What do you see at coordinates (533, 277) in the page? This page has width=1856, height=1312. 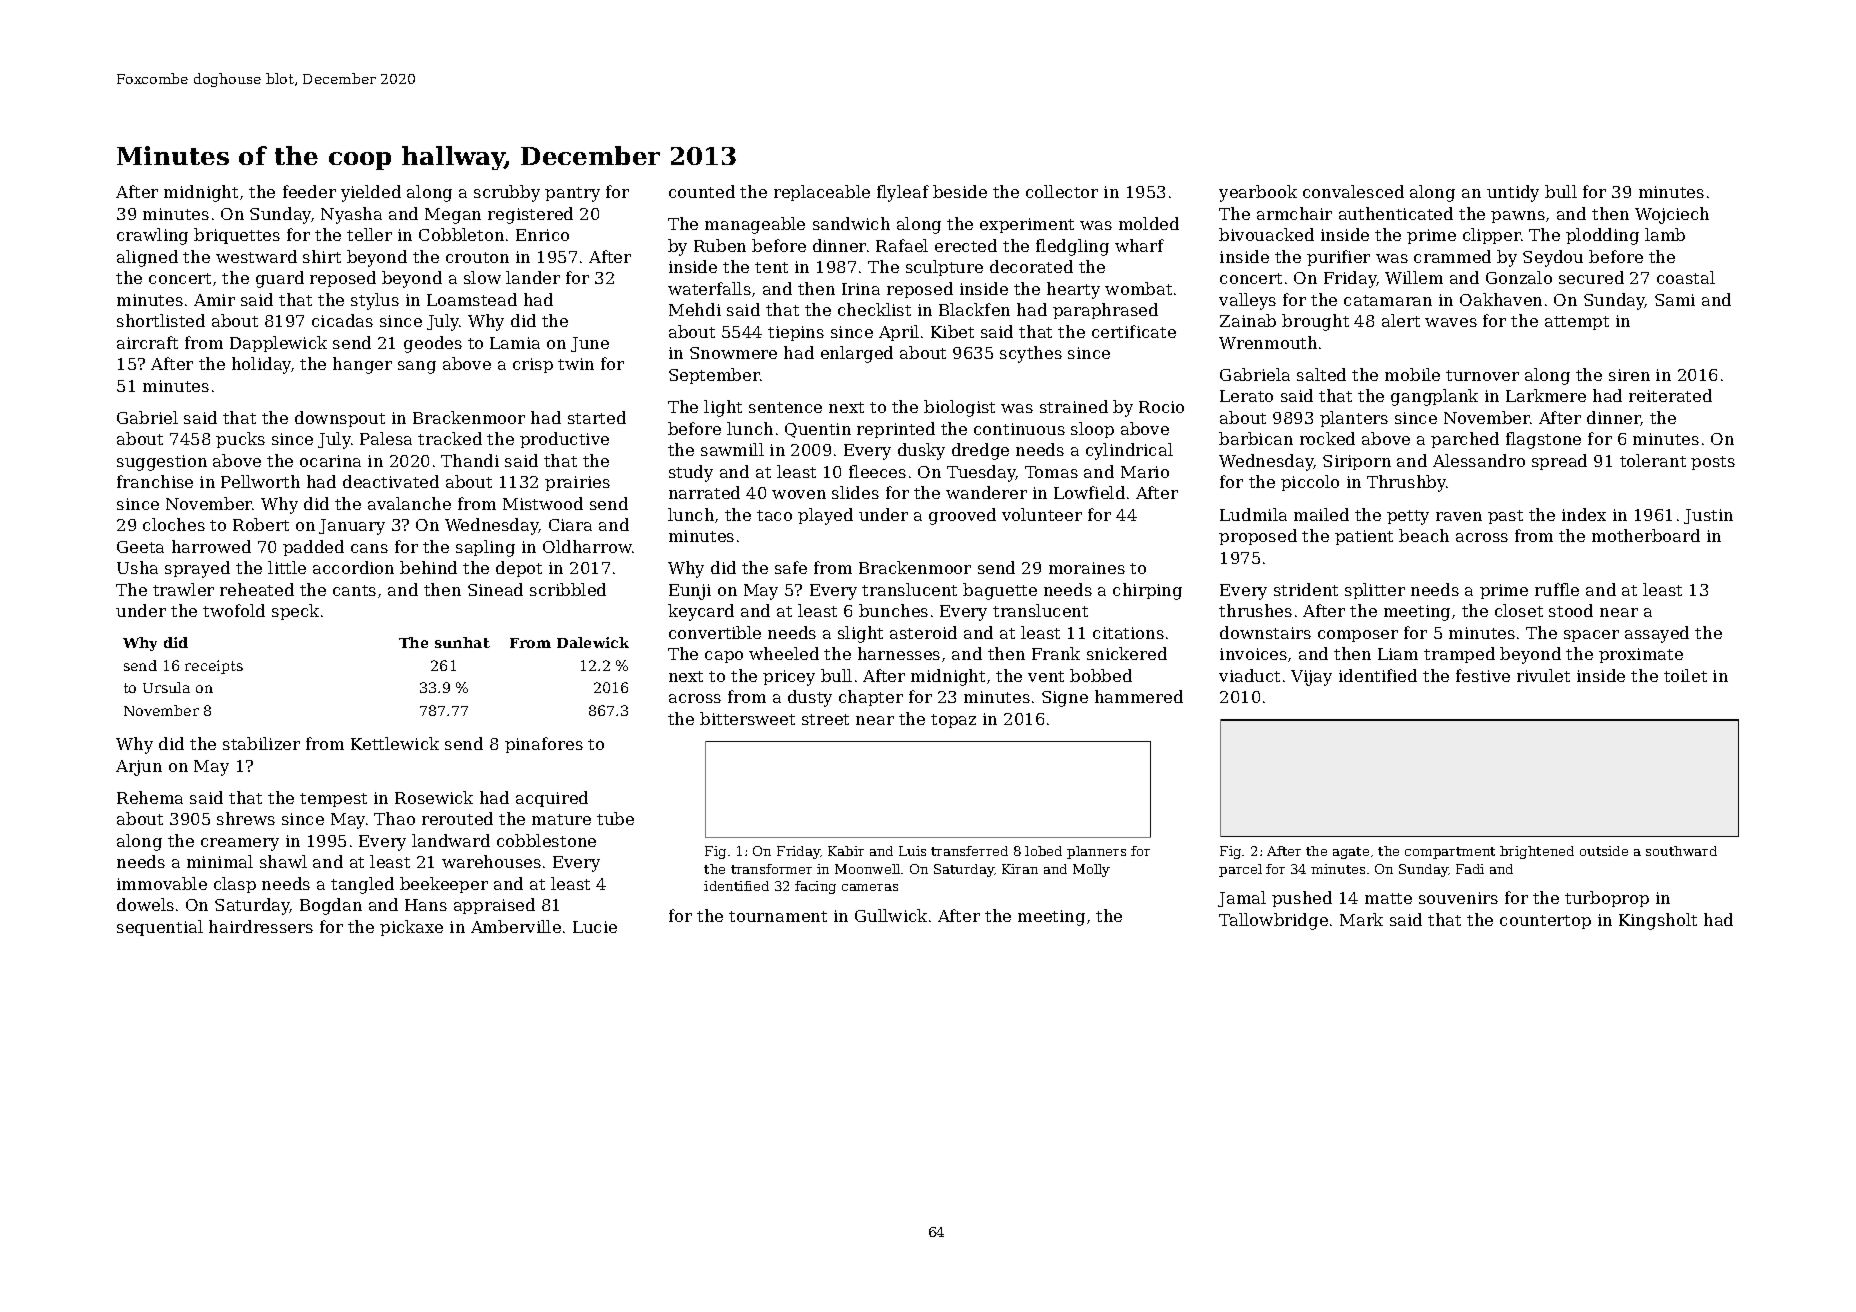 I see `lander` at bounding box center [533, 277].
